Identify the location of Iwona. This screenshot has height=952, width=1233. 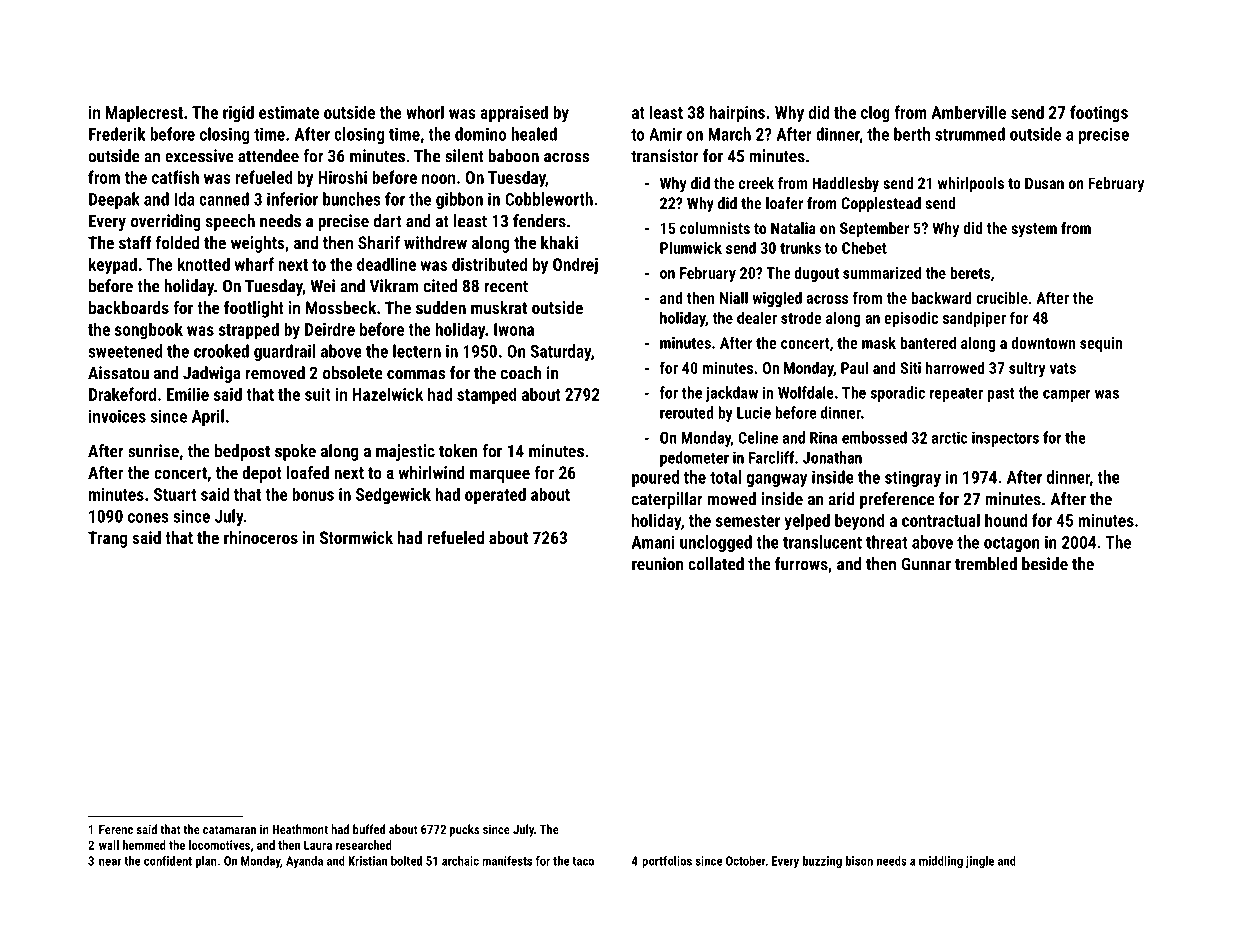
(514, 329).
